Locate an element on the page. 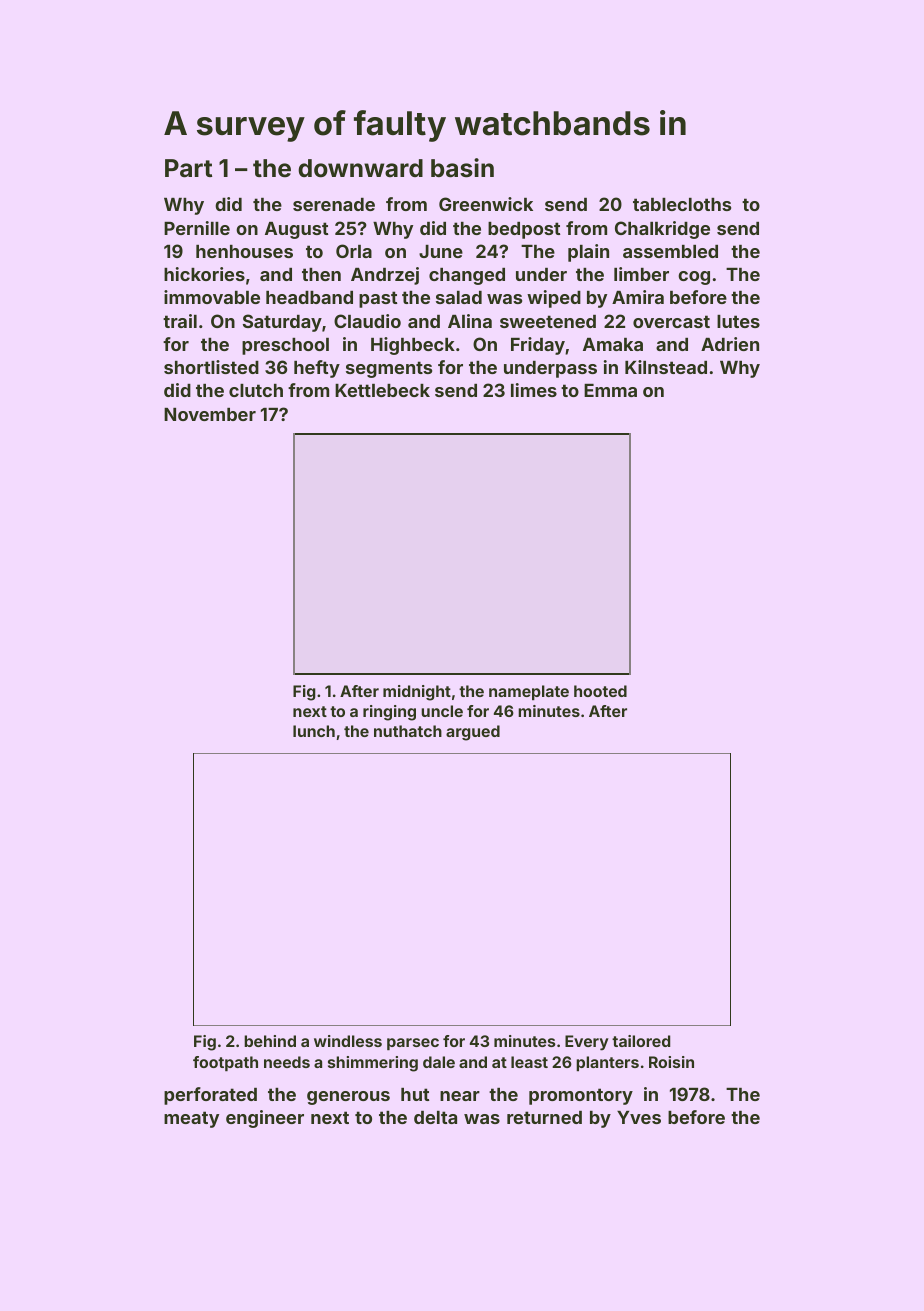 Image resolution: width=924 pixels, height=1311 pixels. argued is located at coordinates (473, 733).
